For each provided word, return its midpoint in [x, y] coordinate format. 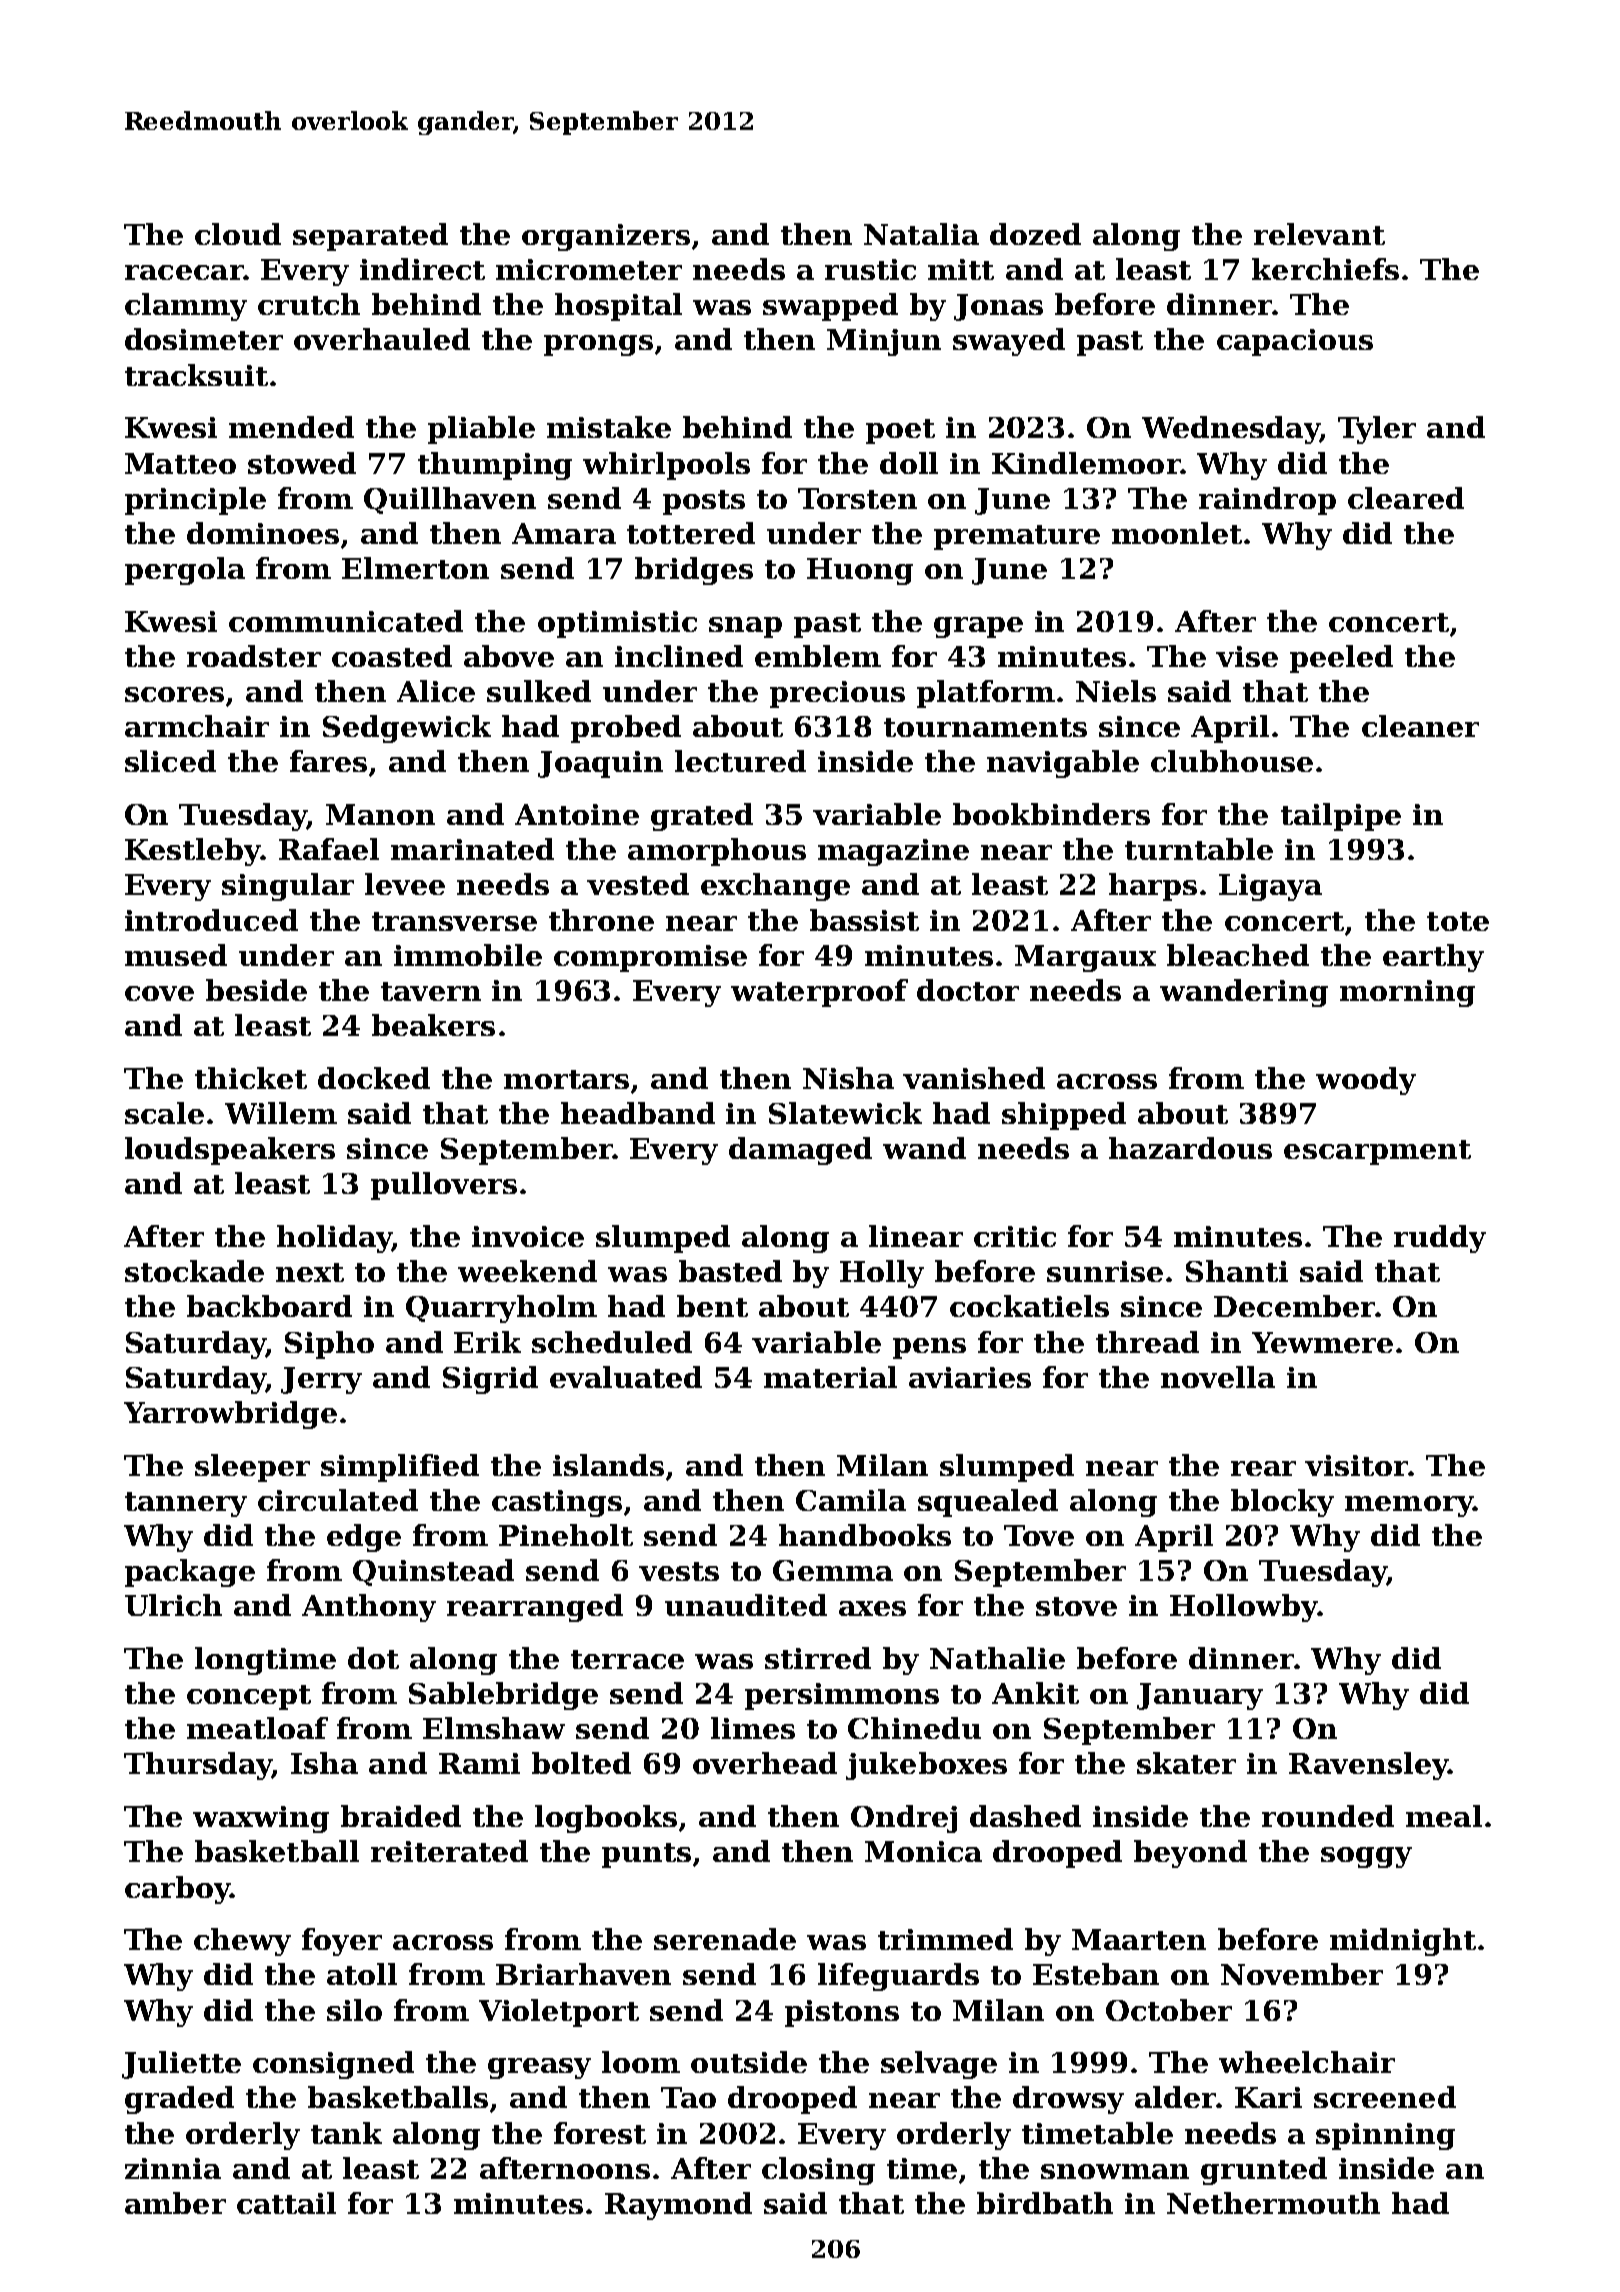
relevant [1319, 234]
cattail [286, 2203]
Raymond [678, 2206]
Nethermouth [1273, 2203]
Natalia [921, 234]
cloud [238, 234]
